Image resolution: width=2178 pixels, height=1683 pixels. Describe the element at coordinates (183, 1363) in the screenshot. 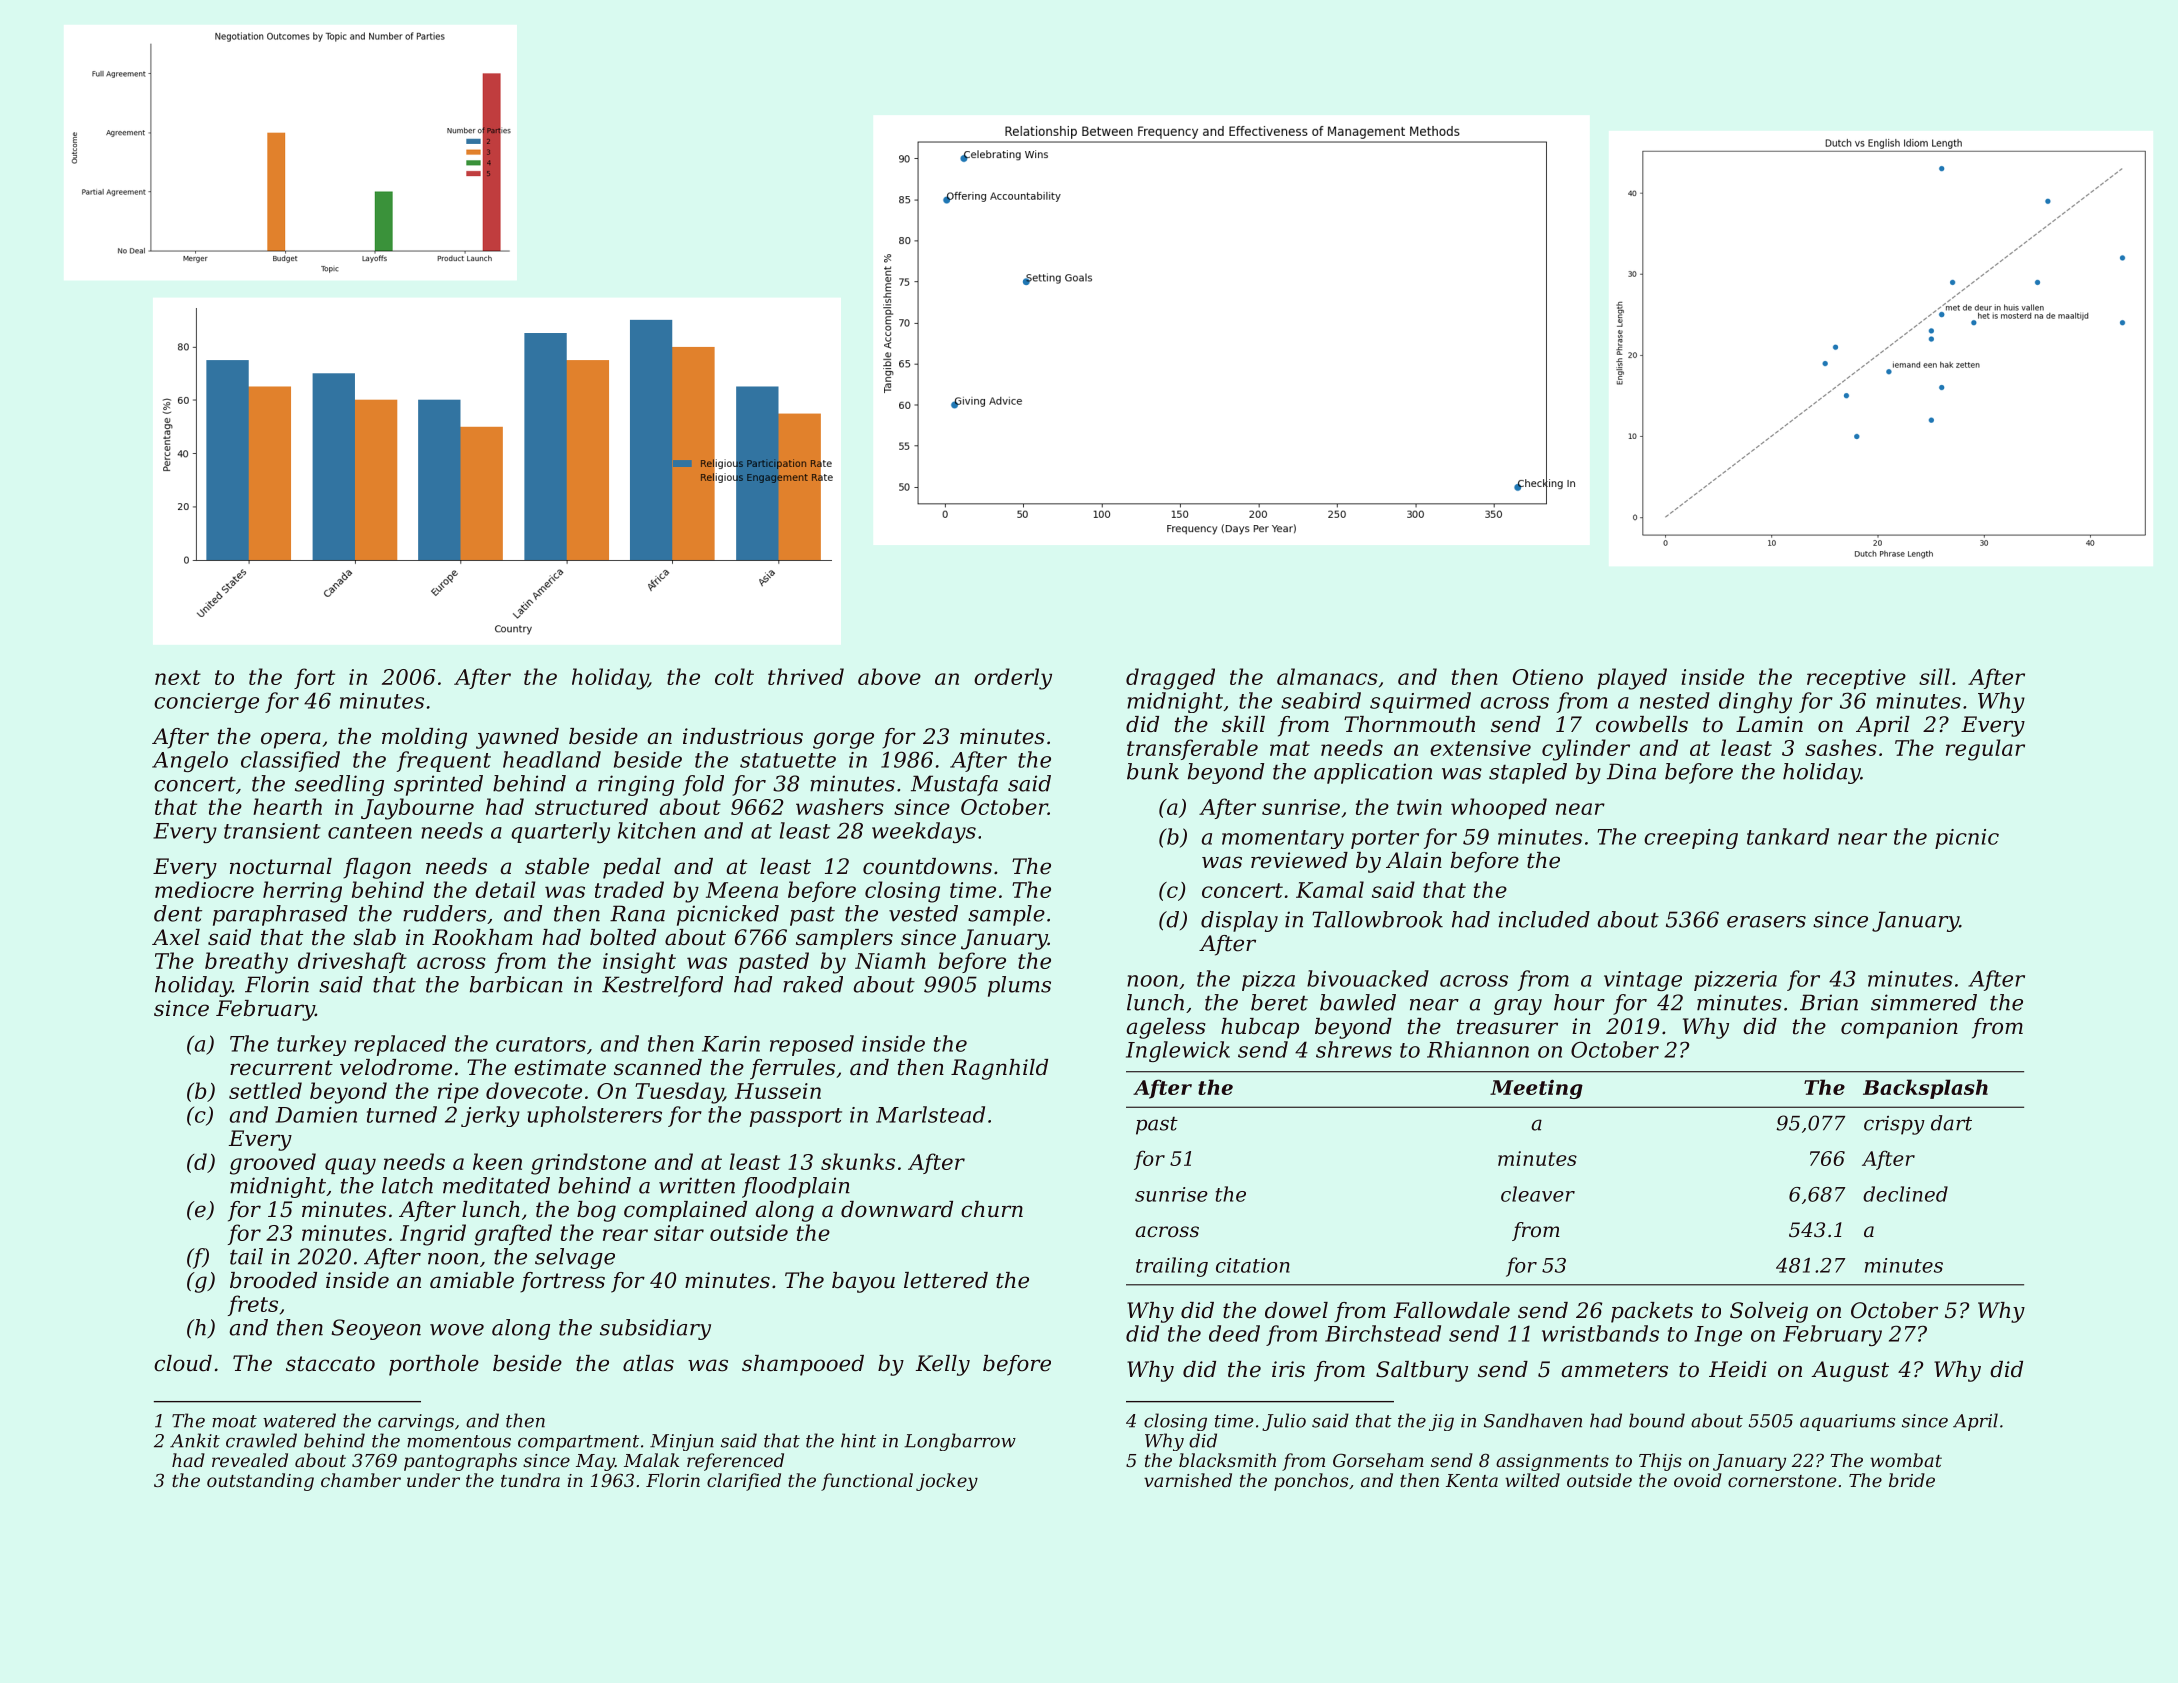

I see `cloud` at that location.
